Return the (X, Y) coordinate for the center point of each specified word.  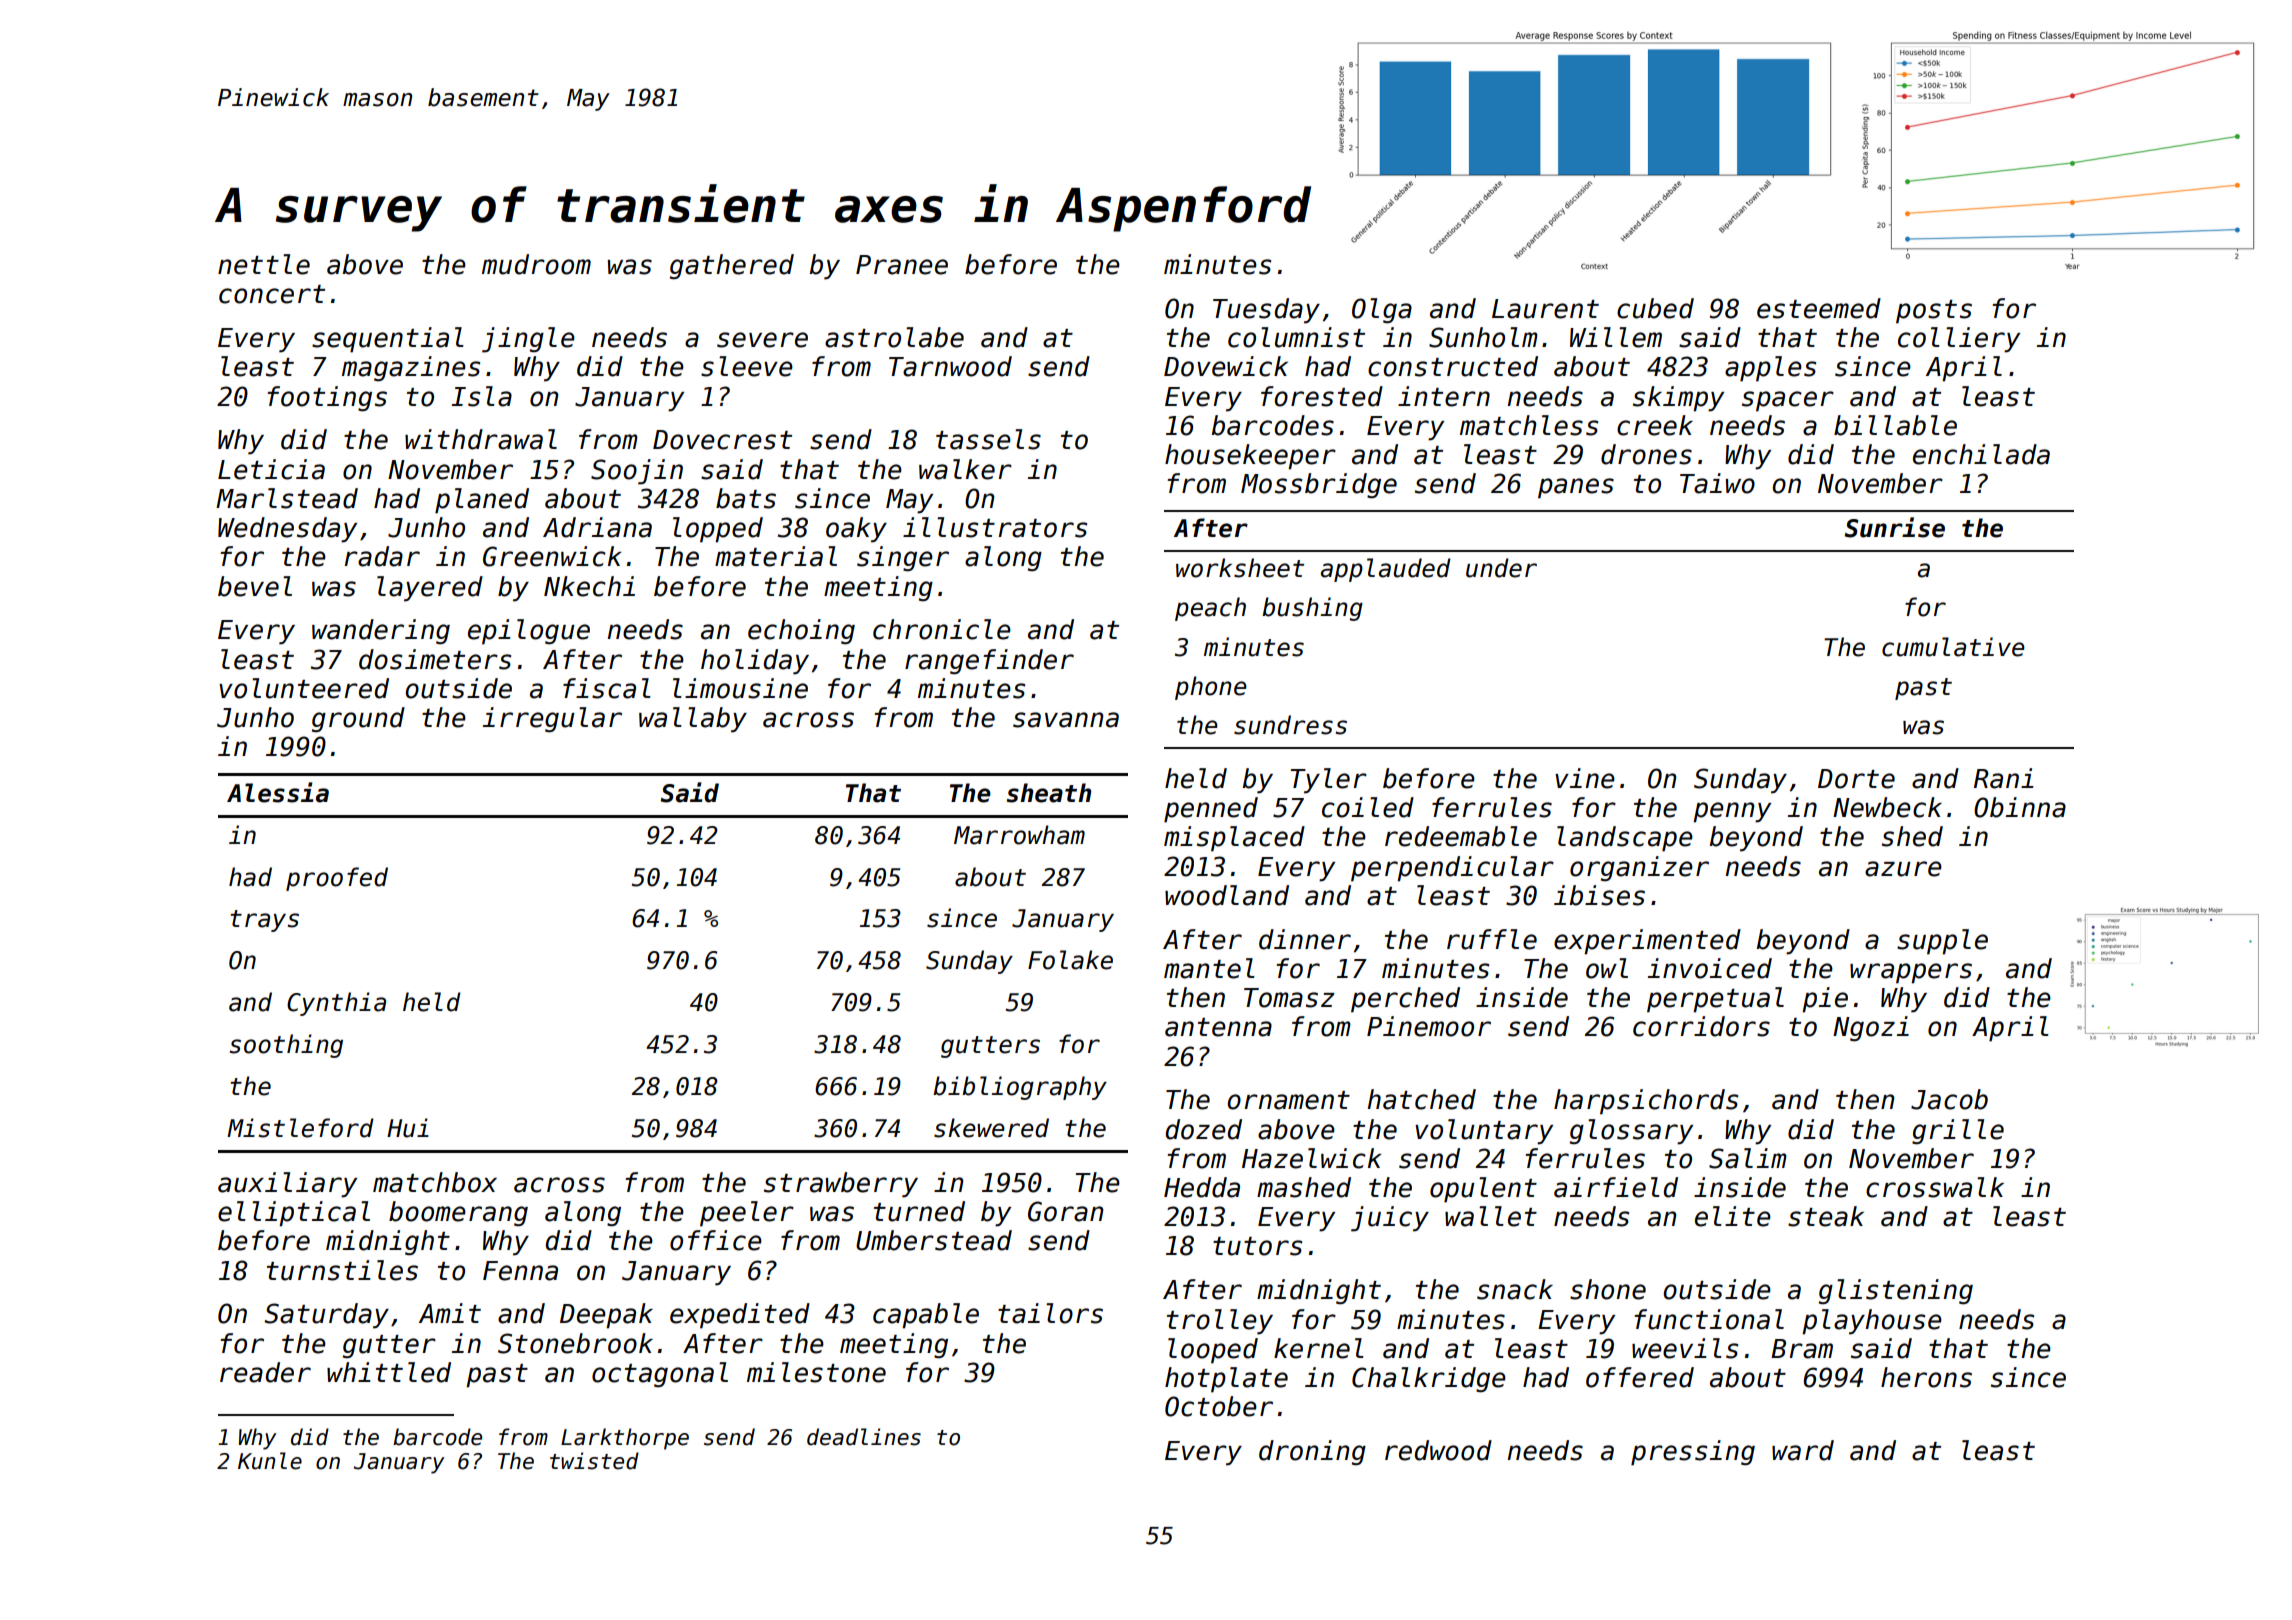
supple (1942, 942)
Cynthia (336, 1004)
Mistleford (300, 1128)
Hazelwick (1312, 1158)
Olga (1382, 311)
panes (1576, 488)
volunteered (304, 688)
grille (1958, 1132)
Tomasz (1289, 998)
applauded (1386, 570)
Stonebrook (575, 1343)
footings (327, 399)
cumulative (1953, 647)
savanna (1066, 720)
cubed (1655, 308)
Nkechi (589, 586)
